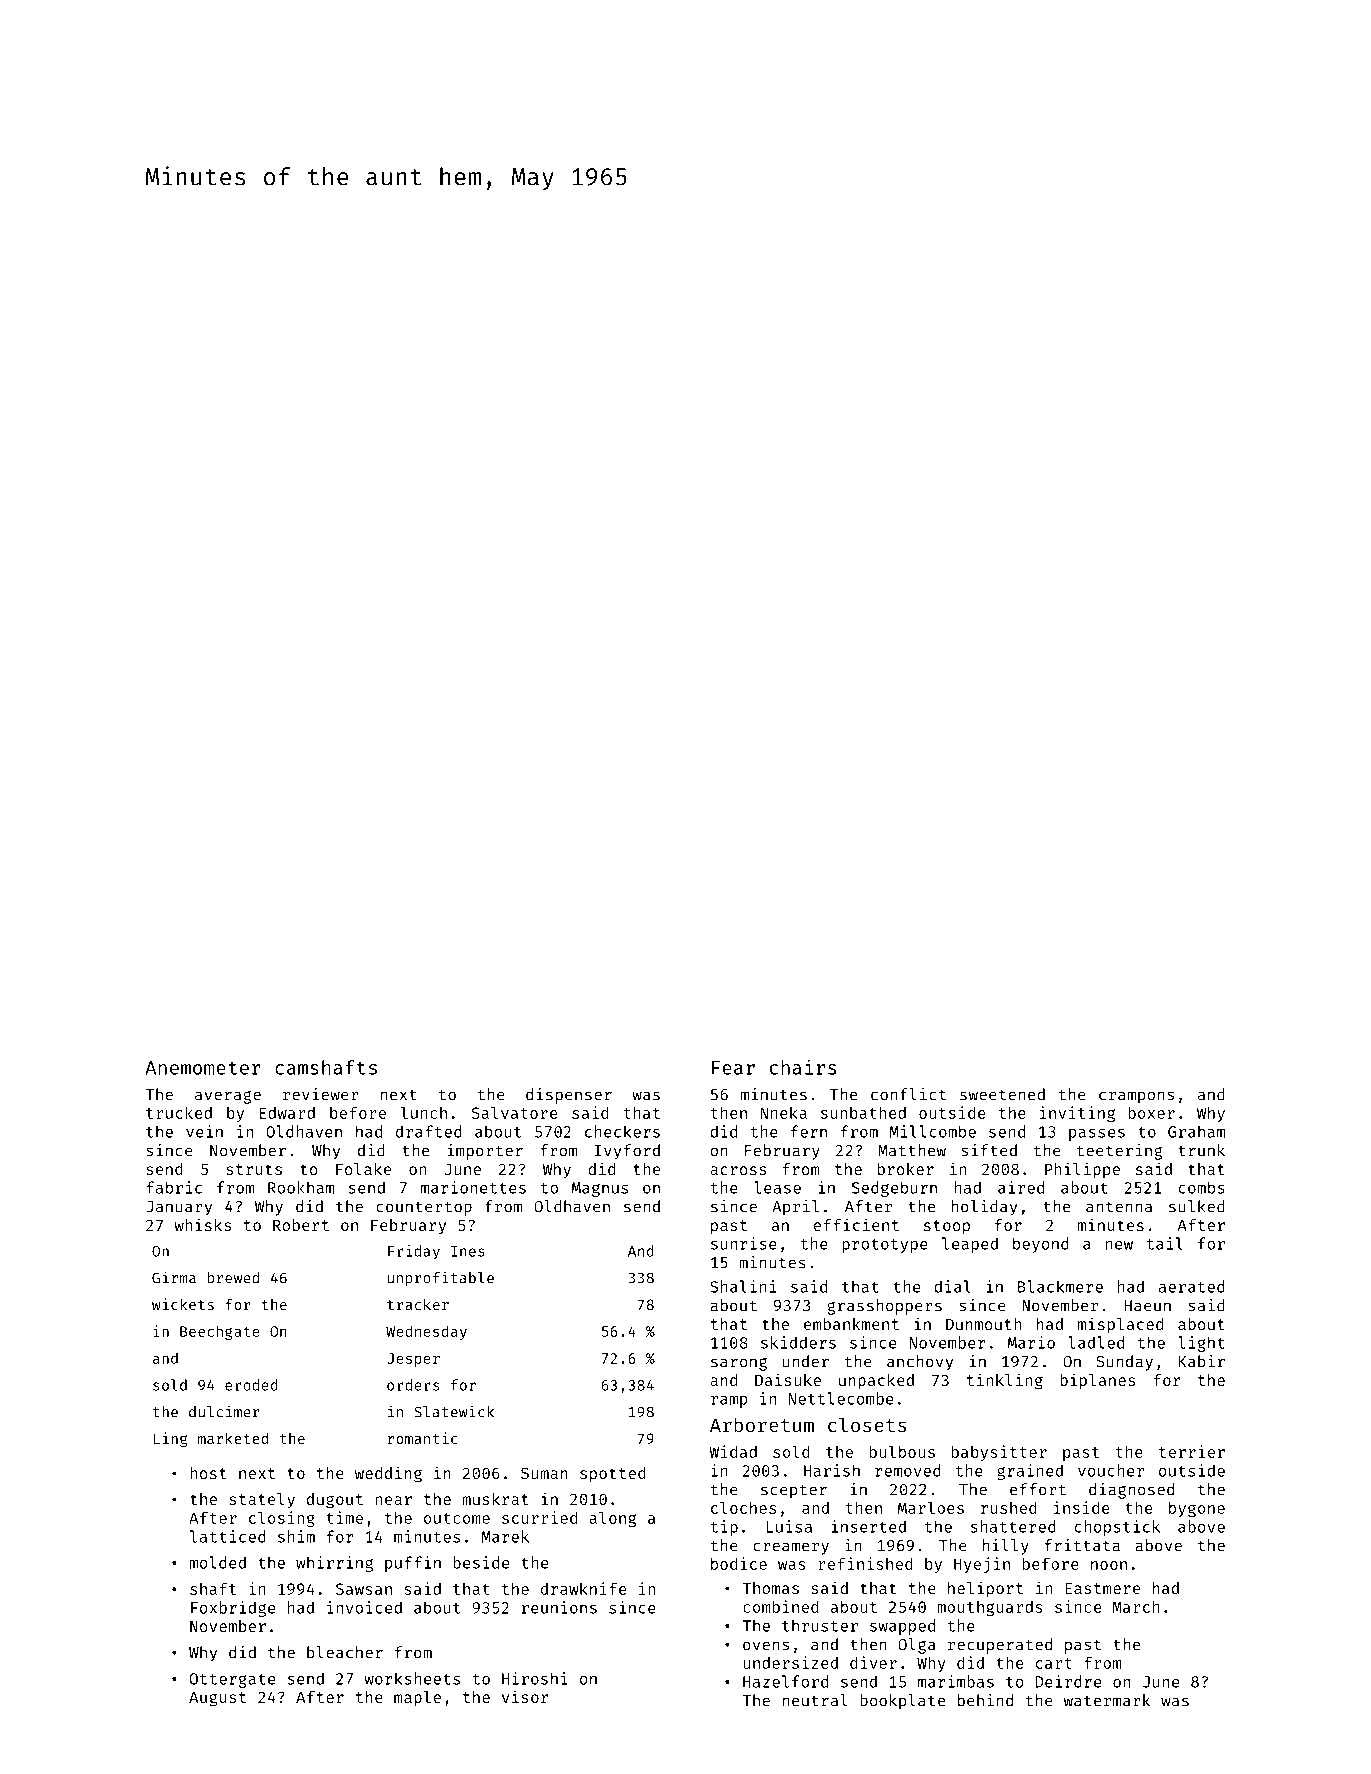 This screenshot has height=1774, width=1371. I want to click on terrier, so click(1192, 1451).
